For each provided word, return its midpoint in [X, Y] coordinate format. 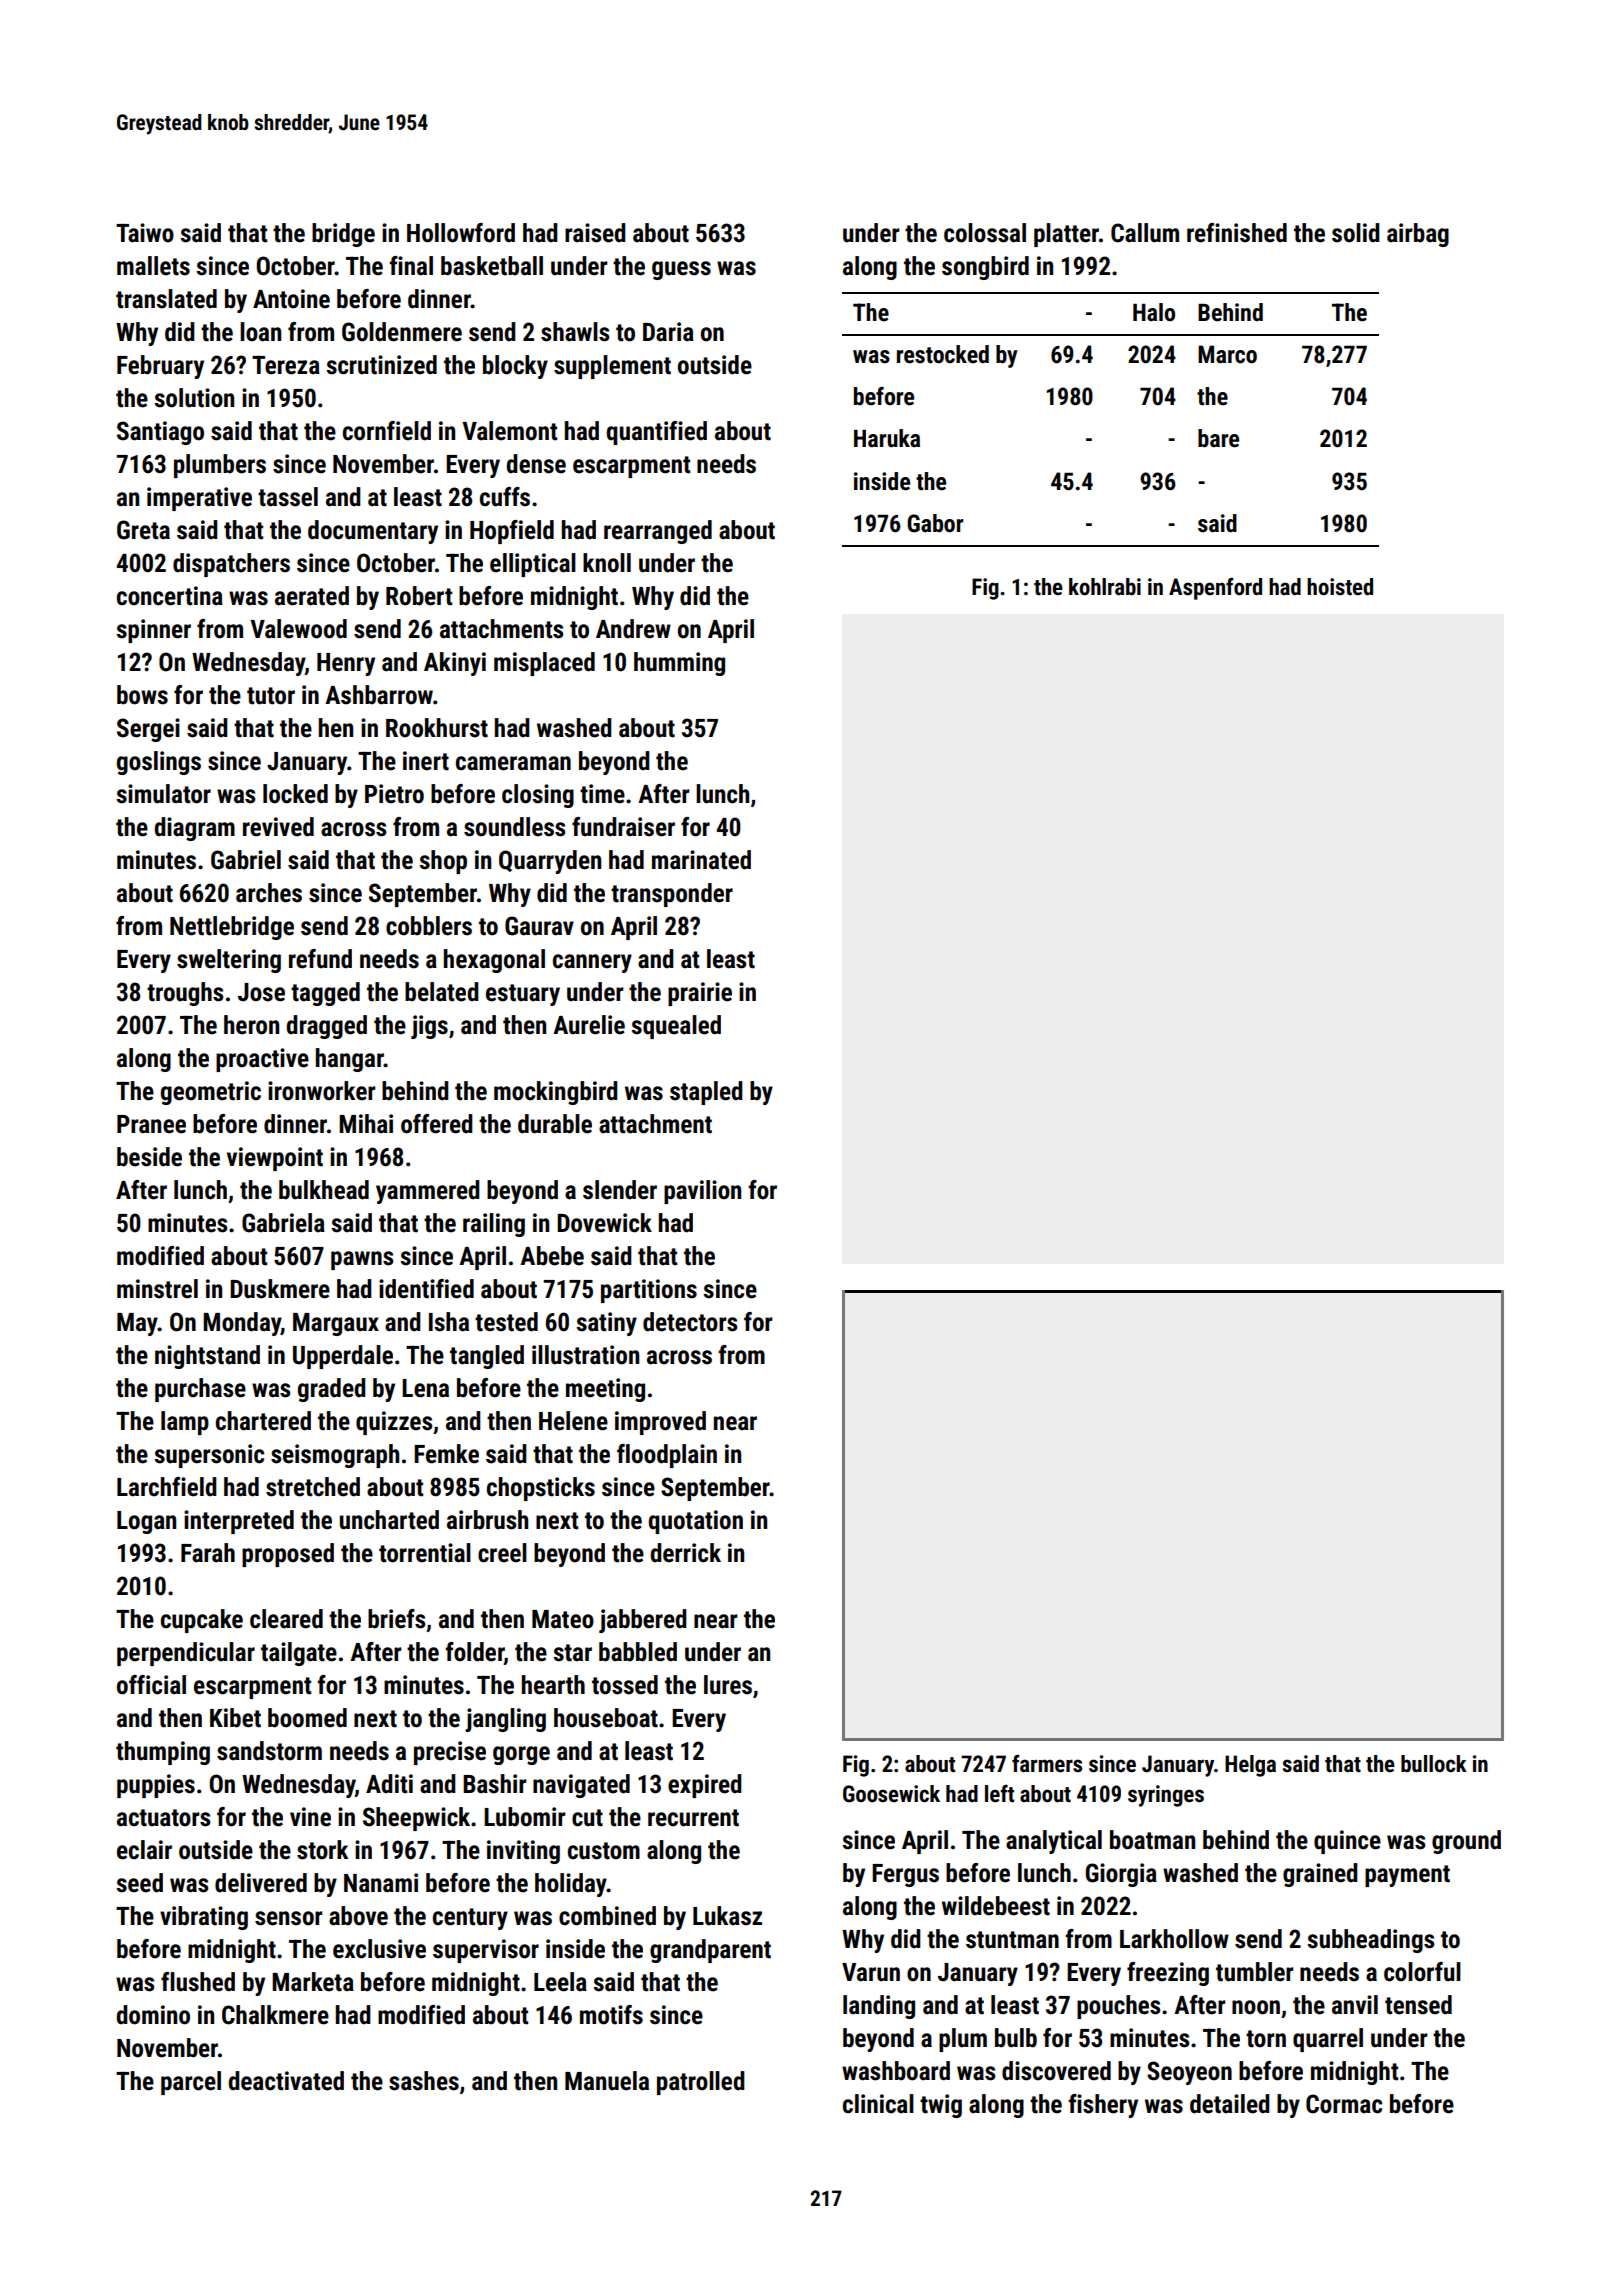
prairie [700, 994]
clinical [878, 2104]
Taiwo [145, 233]
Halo [1154, 312]
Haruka [887, 438]
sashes [424, 2081]
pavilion [702, 1192]
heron [251, 1025]
